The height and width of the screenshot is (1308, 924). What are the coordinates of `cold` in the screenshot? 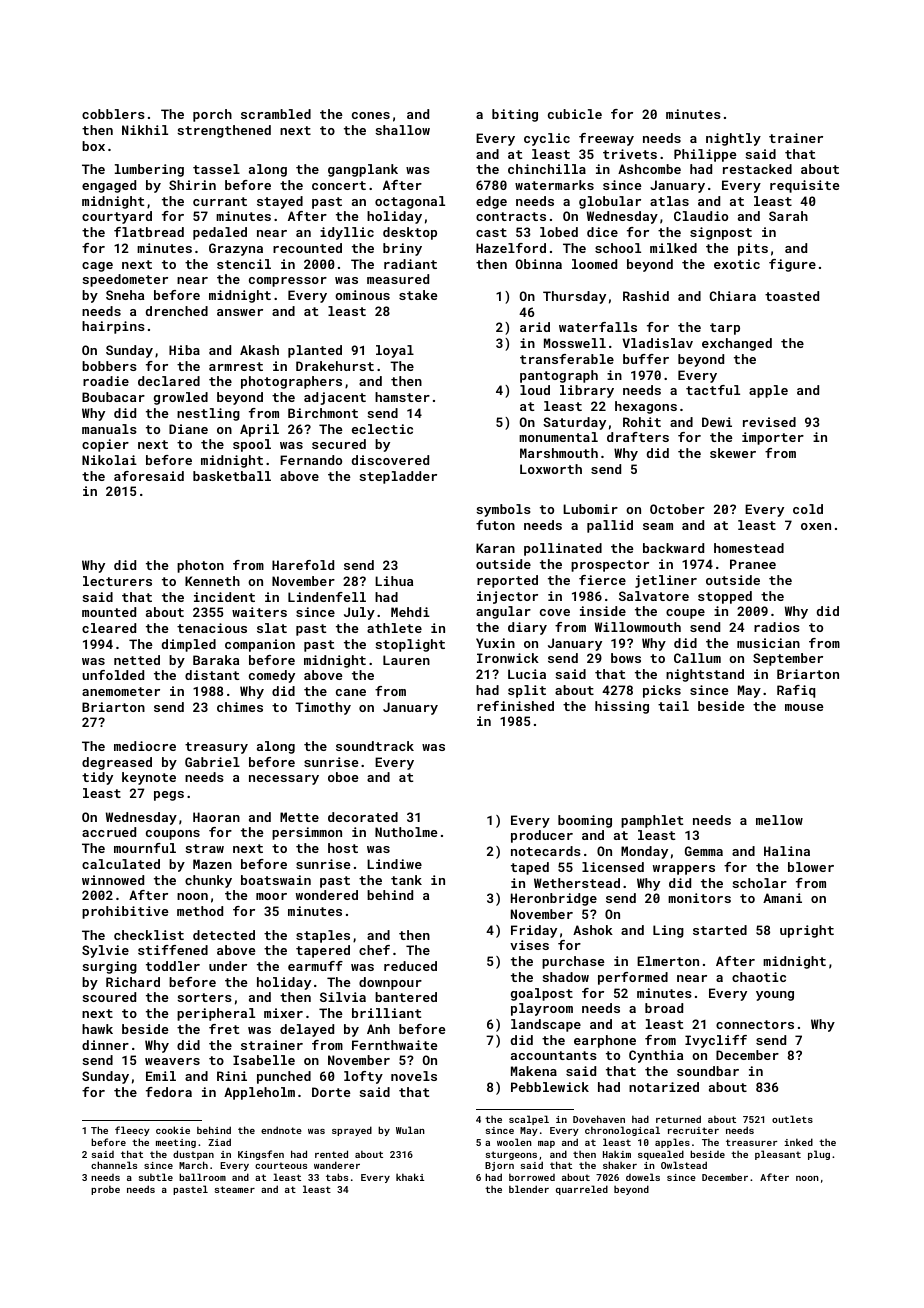 It's located at (808, 509).
